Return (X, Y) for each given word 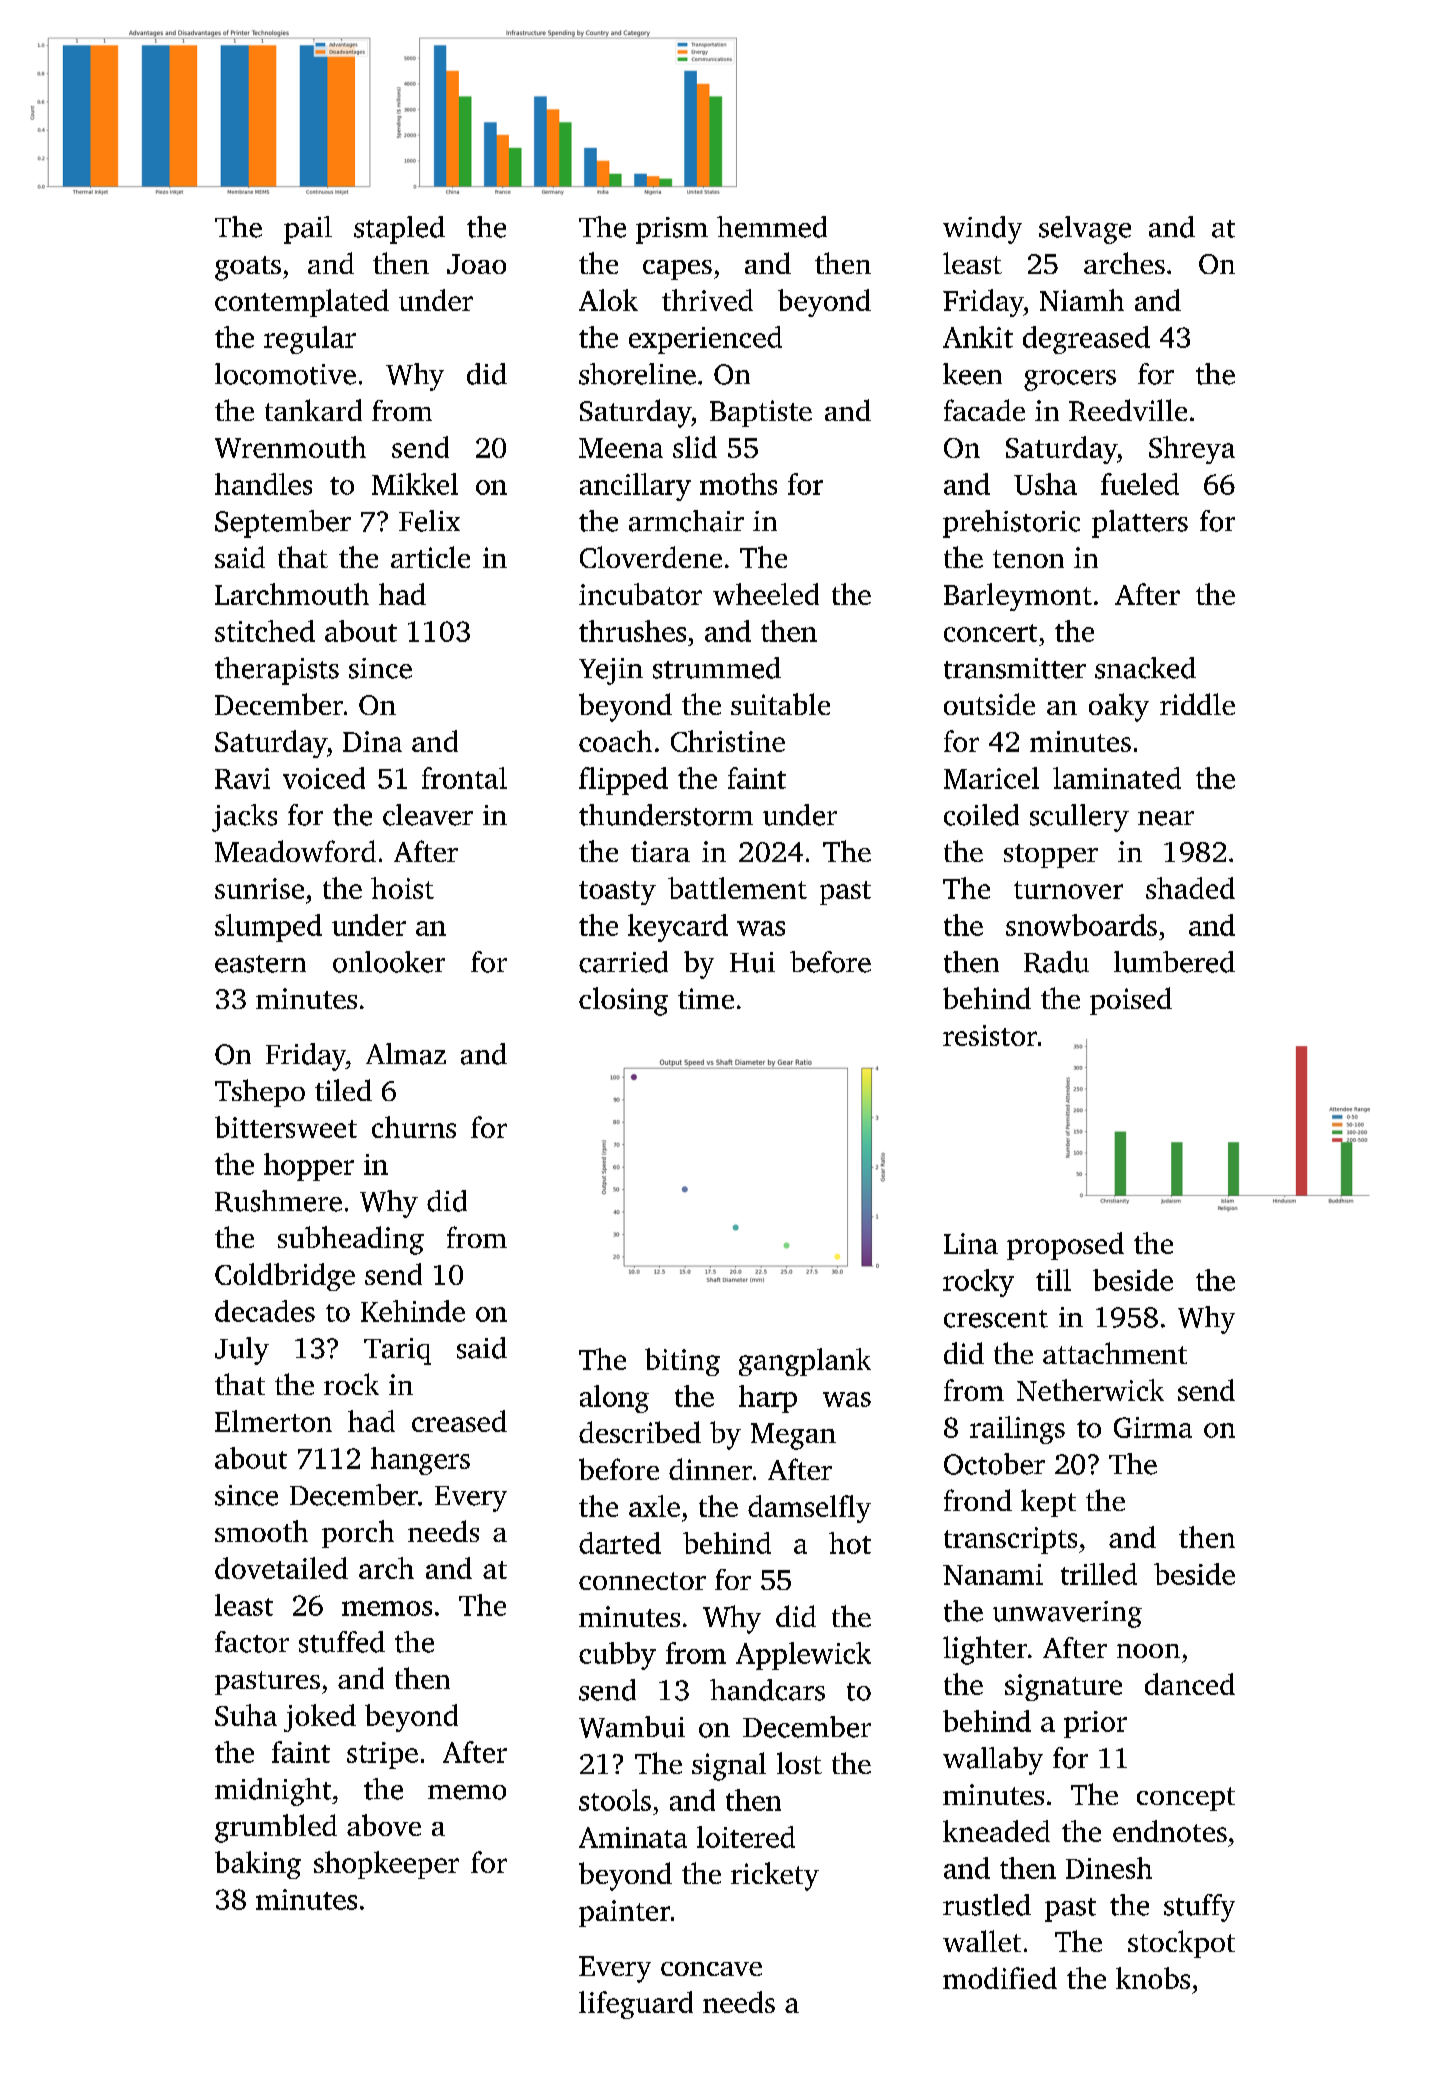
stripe (382, 1755)
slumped (268, 928)
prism (672, 230)
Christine (728, 741)
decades (265, 1311)
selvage (1085, 230)
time (706, 998)
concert (990, 633)
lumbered (1174, 962)
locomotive (285, 374)
